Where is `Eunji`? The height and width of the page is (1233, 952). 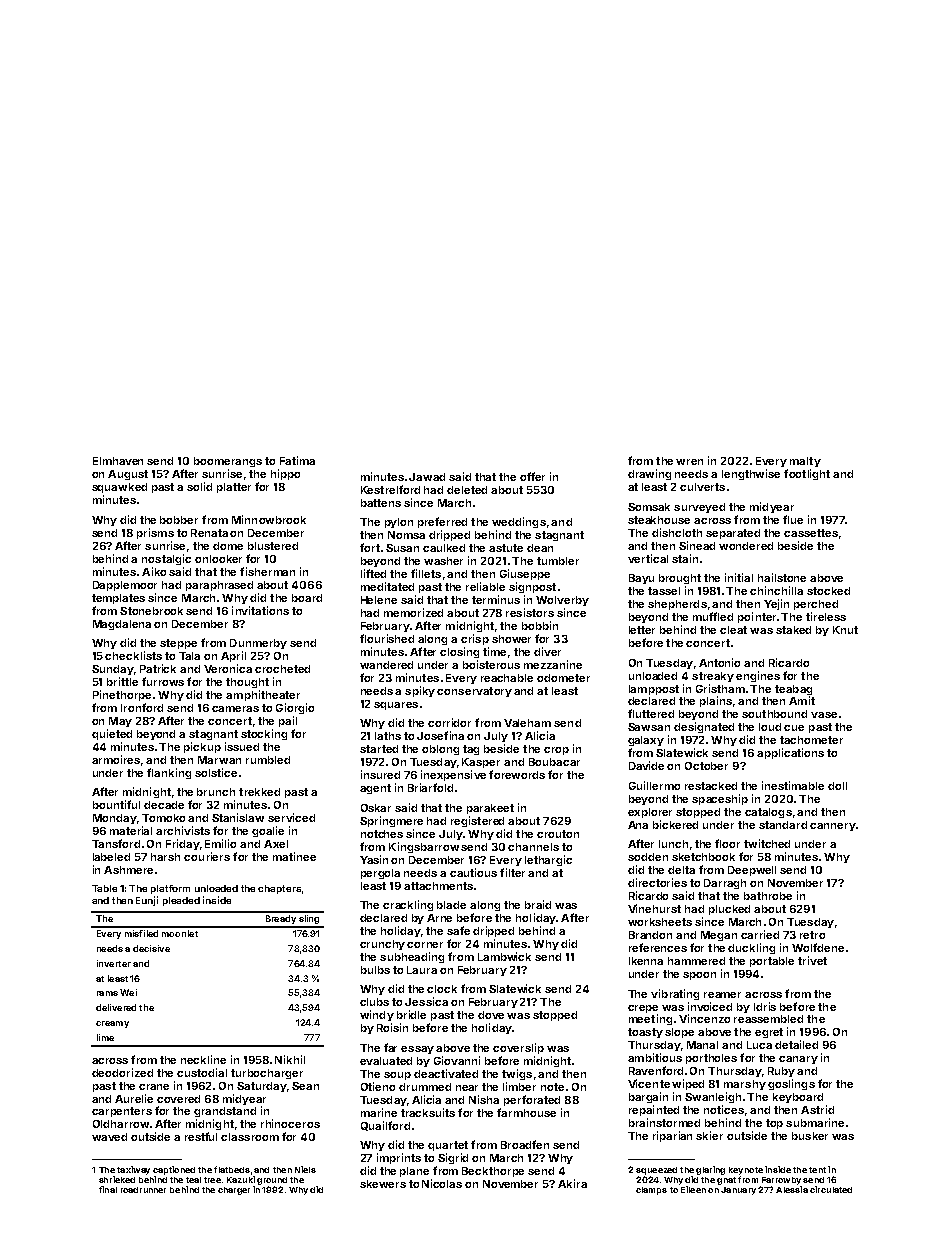
Eunji is located at coordinates (147, 901).
